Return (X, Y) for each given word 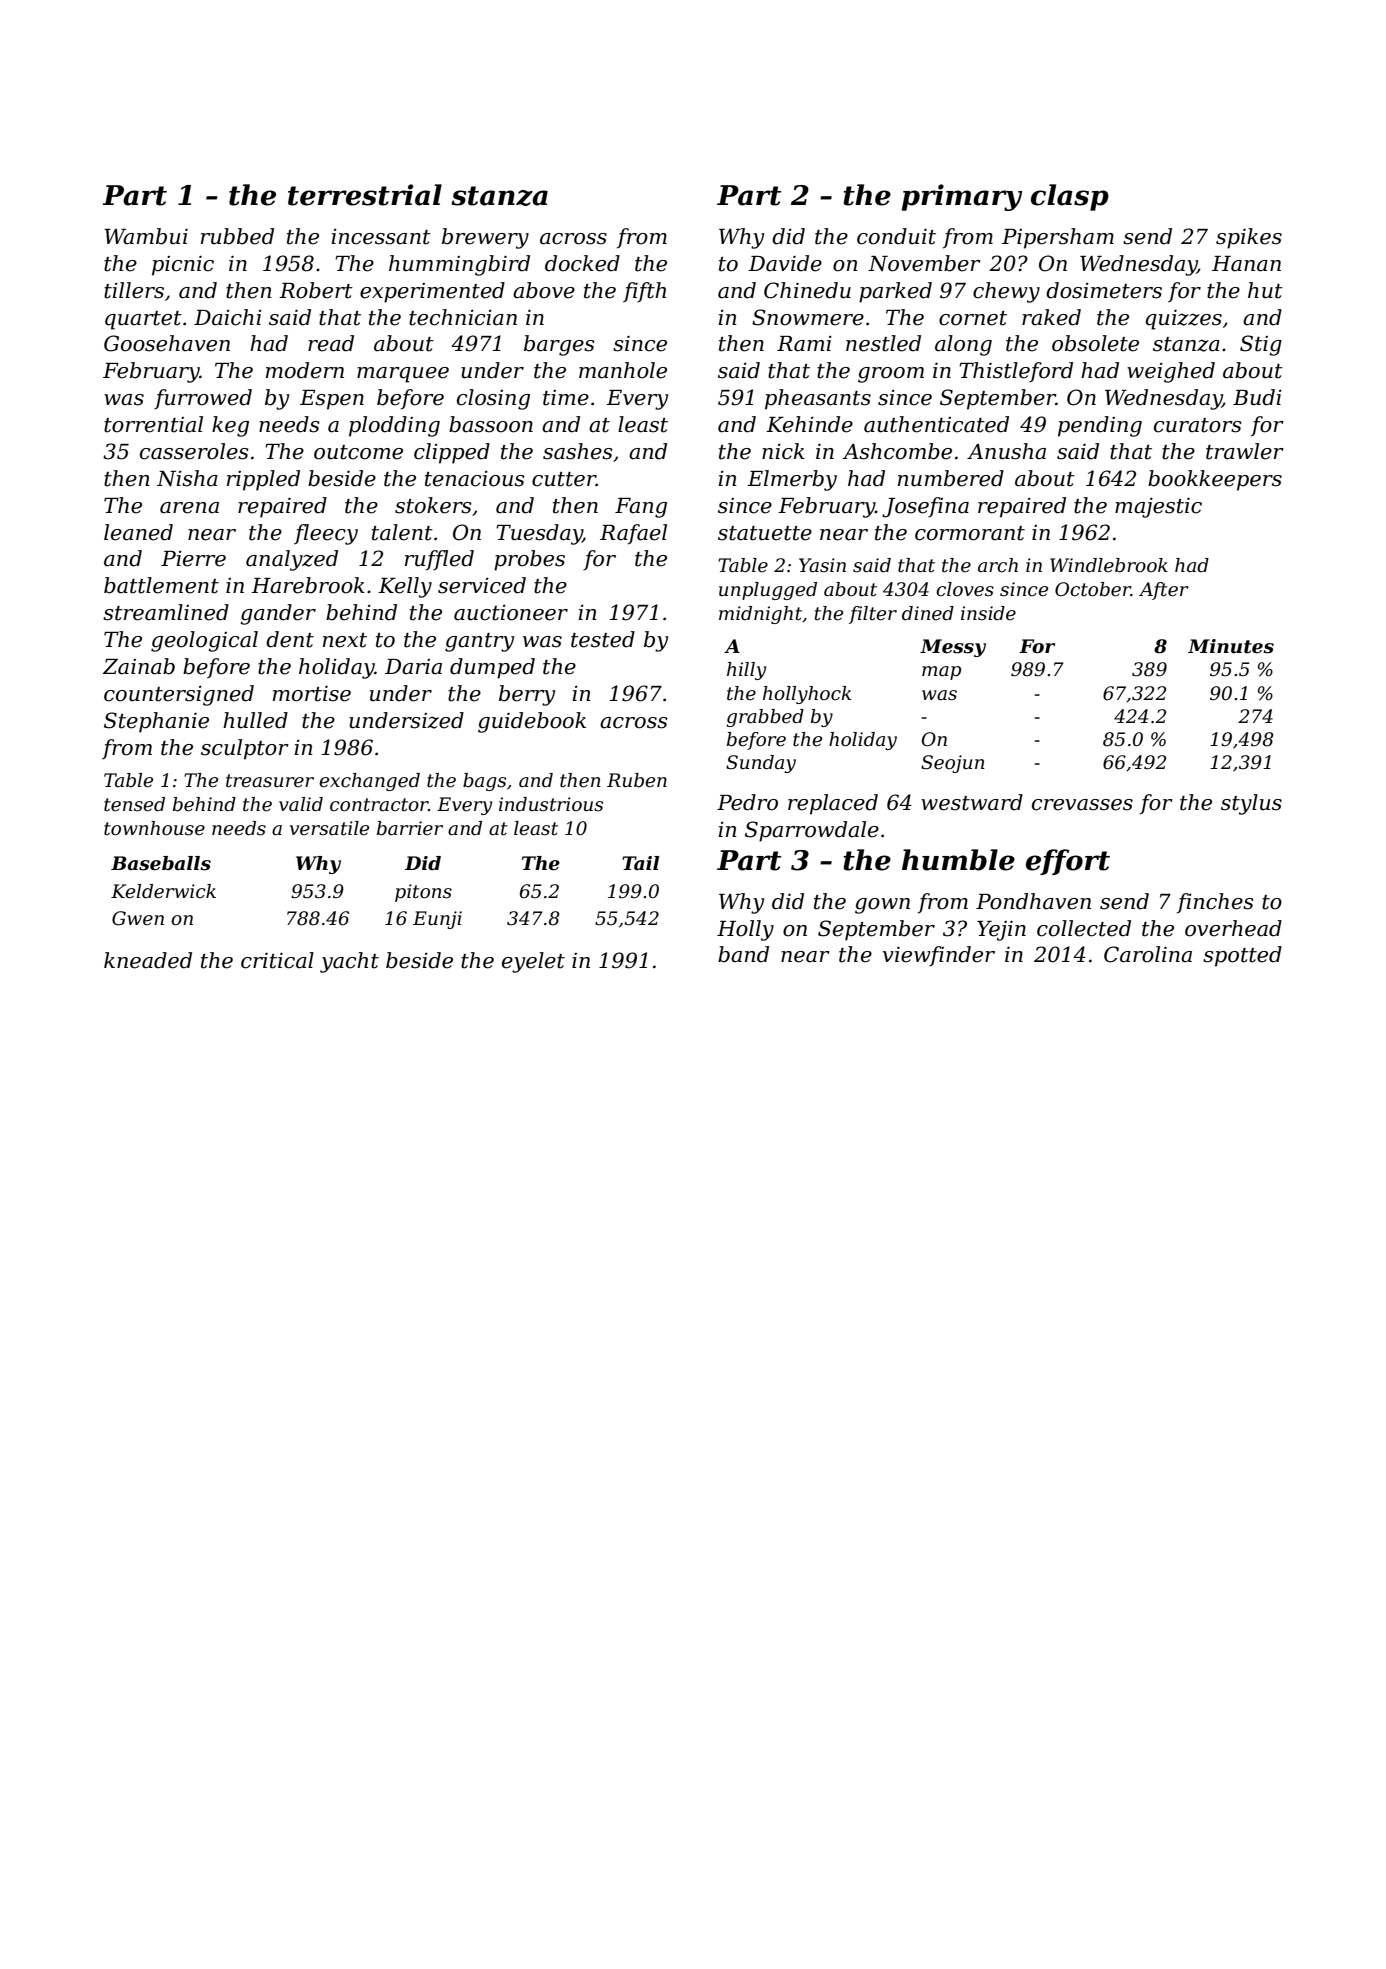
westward (972, 802)
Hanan (1246, 264)
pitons (423, 893)
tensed (134, 804)
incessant (381, 237)
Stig (1261, 345)
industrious (551, 804)
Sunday (761, 764)
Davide (785, 263)
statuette (765, 533)
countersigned (179, 695)
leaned (138, 532)
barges (559, 345)
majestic (1158, 507)
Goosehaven (167, 343)
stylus (1251, 804)
